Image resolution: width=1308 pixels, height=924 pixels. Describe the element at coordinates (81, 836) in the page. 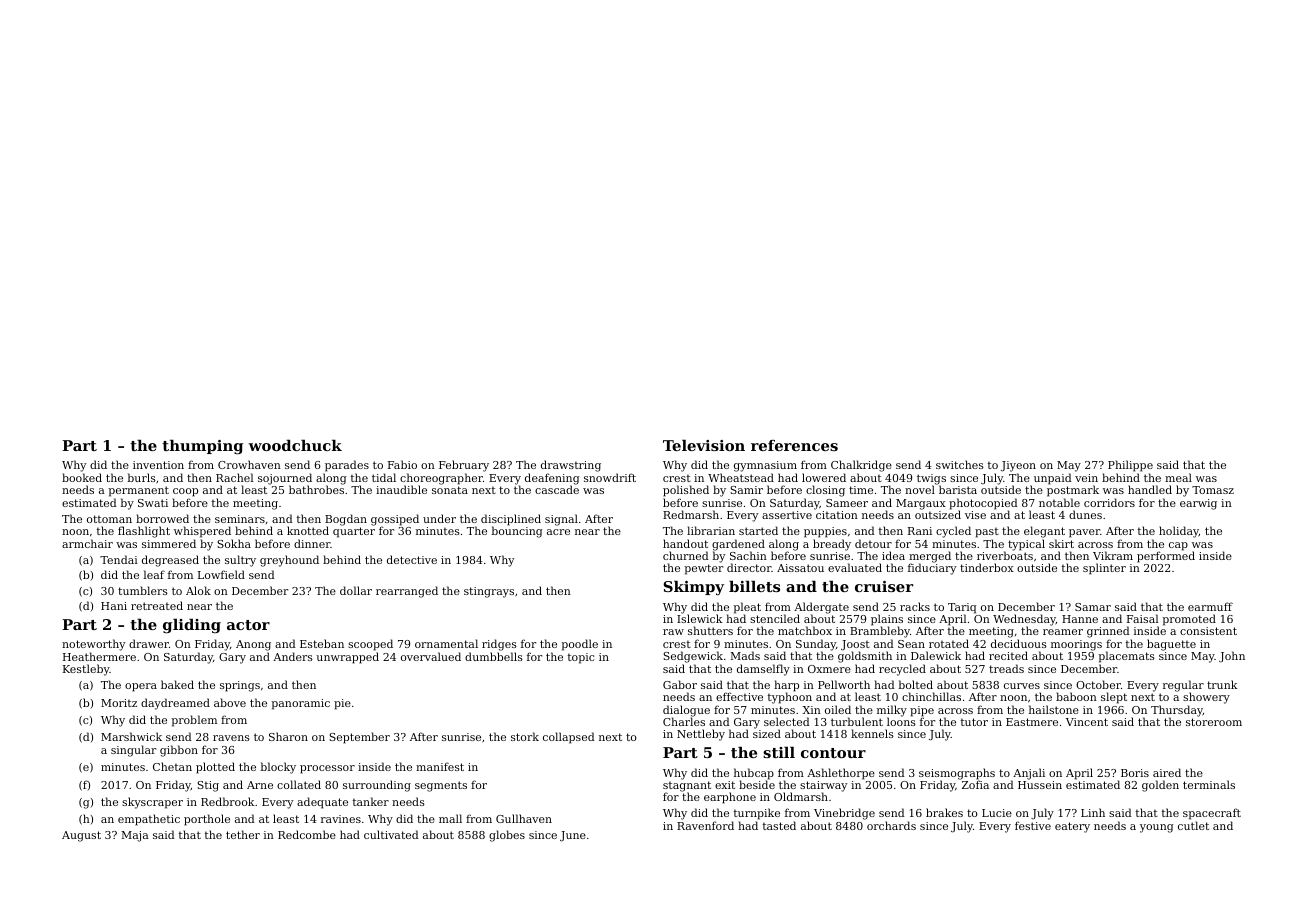

I see `August` at that location.
